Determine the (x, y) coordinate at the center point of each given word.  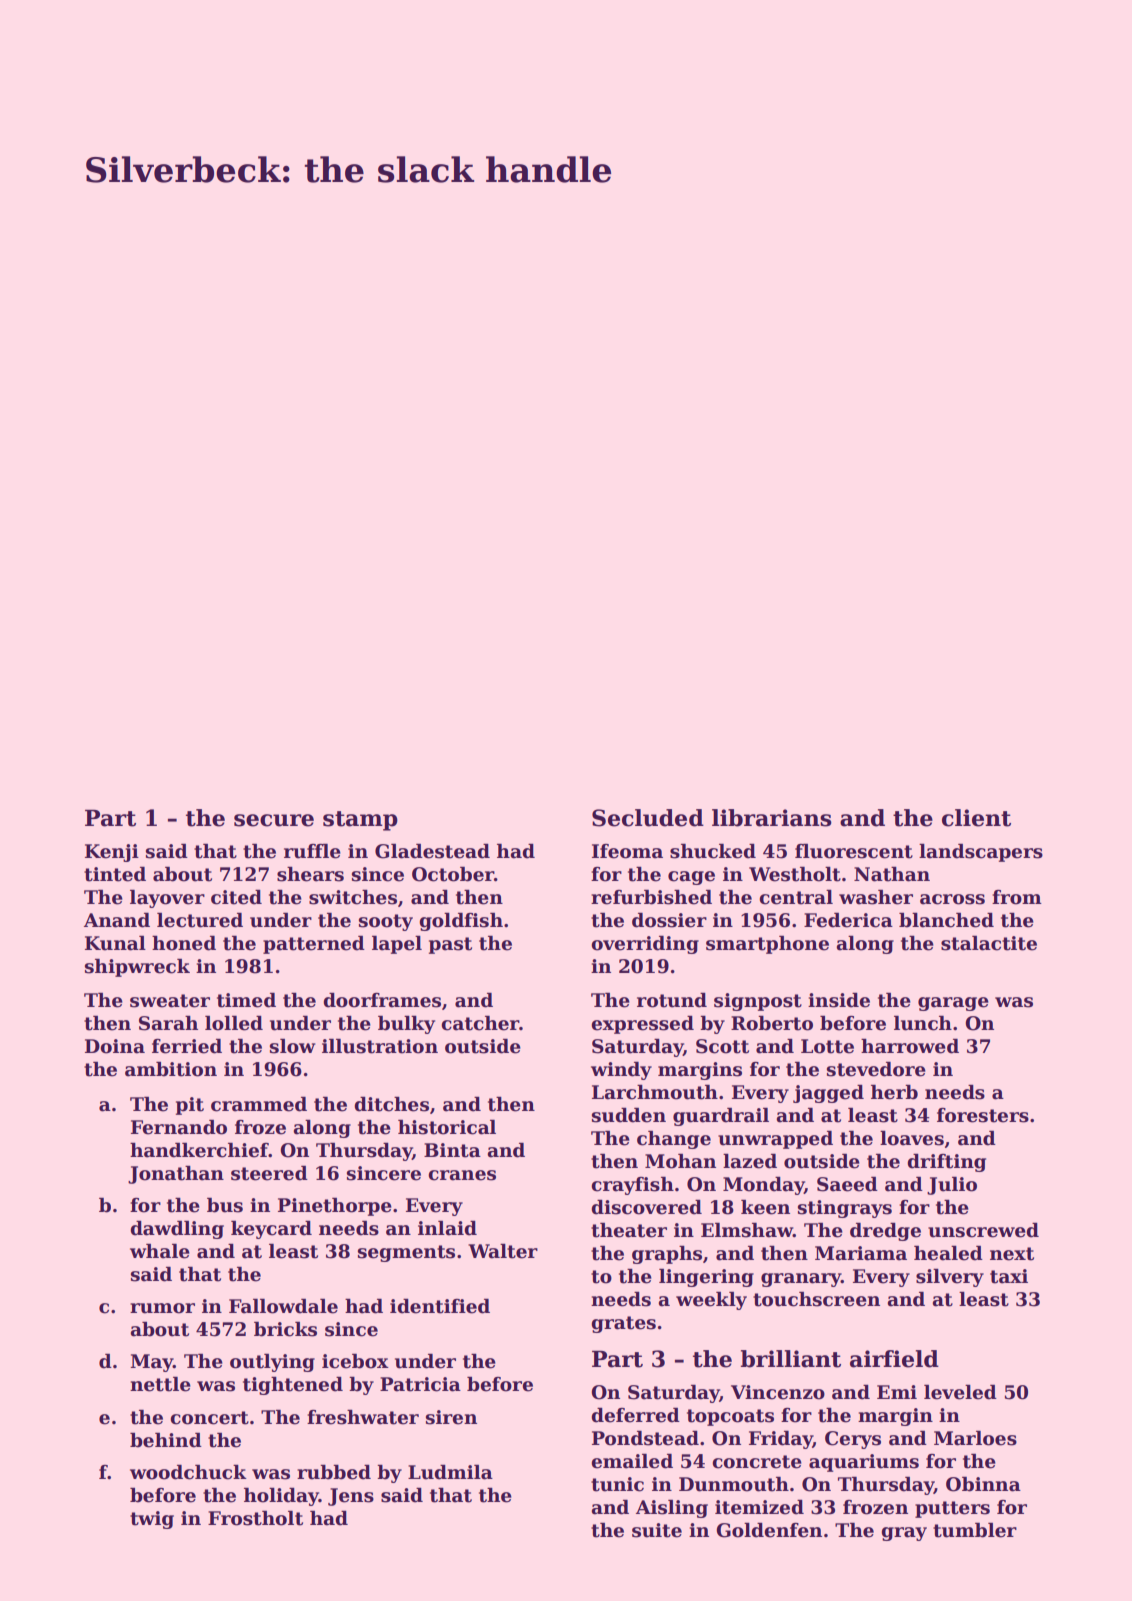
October (453, 874)
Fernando (179, 1127)
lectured (200, 920)
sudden (629, 1115)
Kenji (112, 853)
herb (894, 1092)
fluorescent (854, 851)
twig (152, 1520)
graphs (667, 1255)
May (151, 1363)
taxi (1009, 1276)
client (976, 818)
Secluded (648, 818)
